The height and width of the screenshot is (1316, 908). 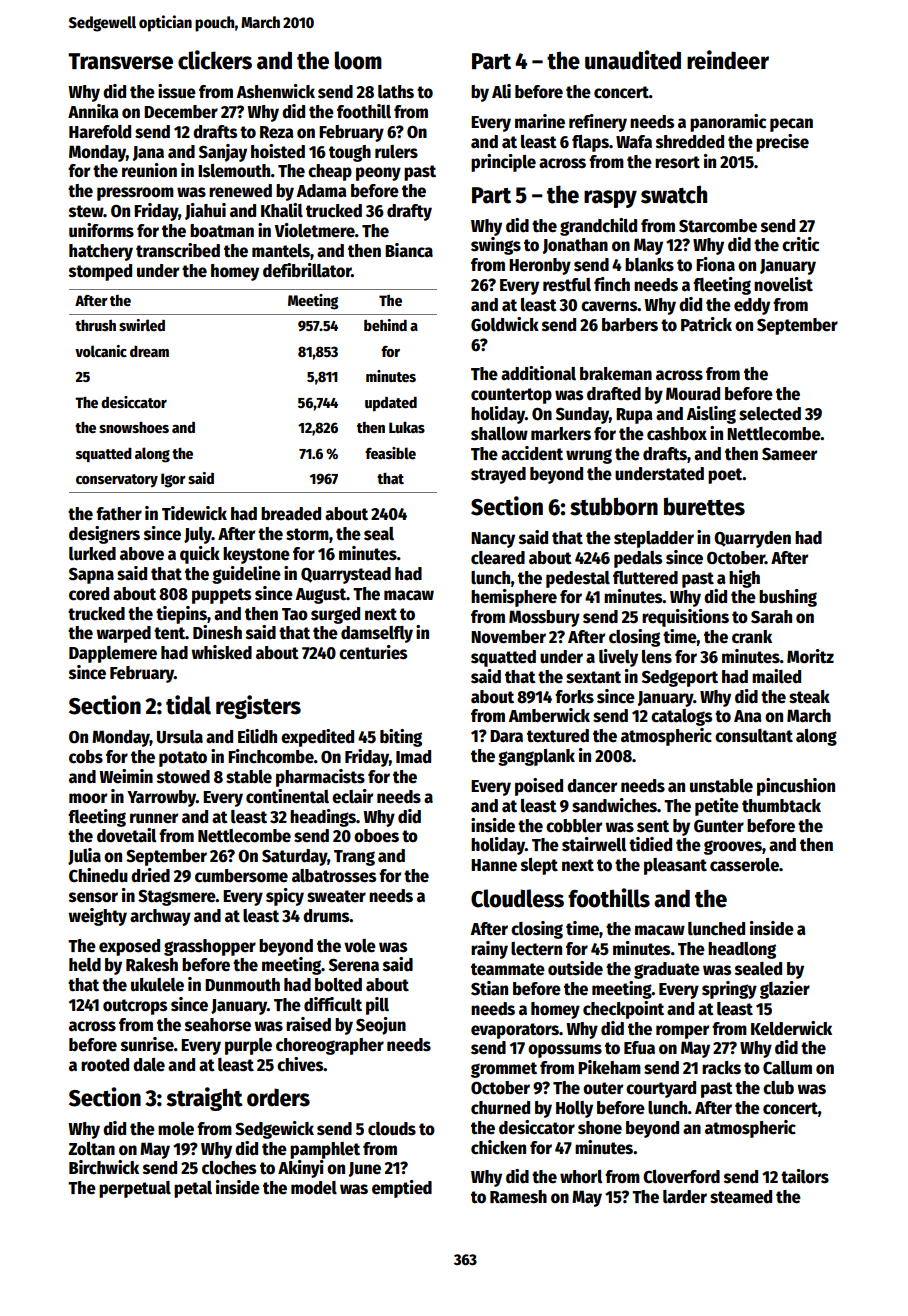 I want to click on shredded, so click(x=690, y=142).
